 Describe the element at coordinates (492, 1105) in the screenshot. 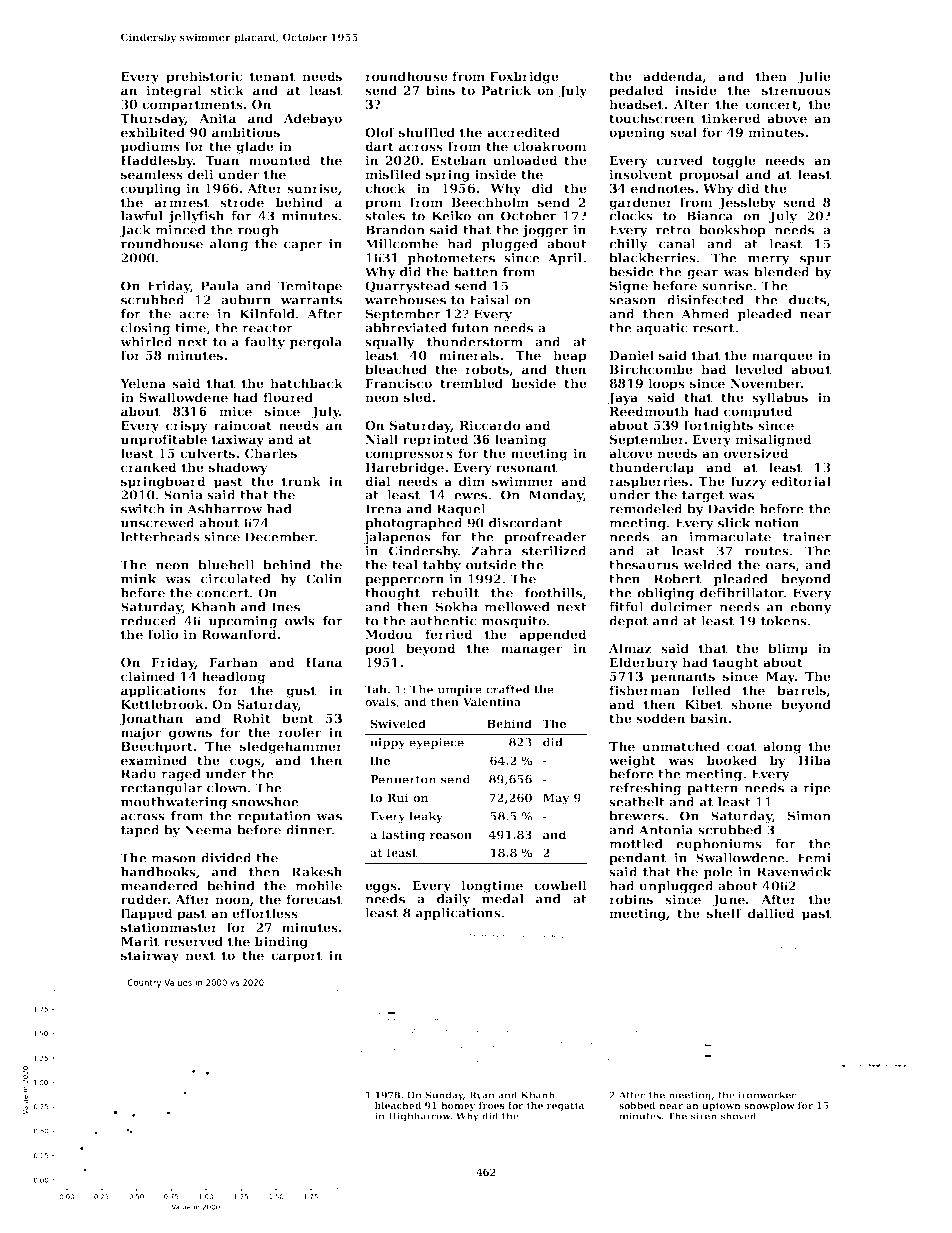

I see `froes` at that location.
